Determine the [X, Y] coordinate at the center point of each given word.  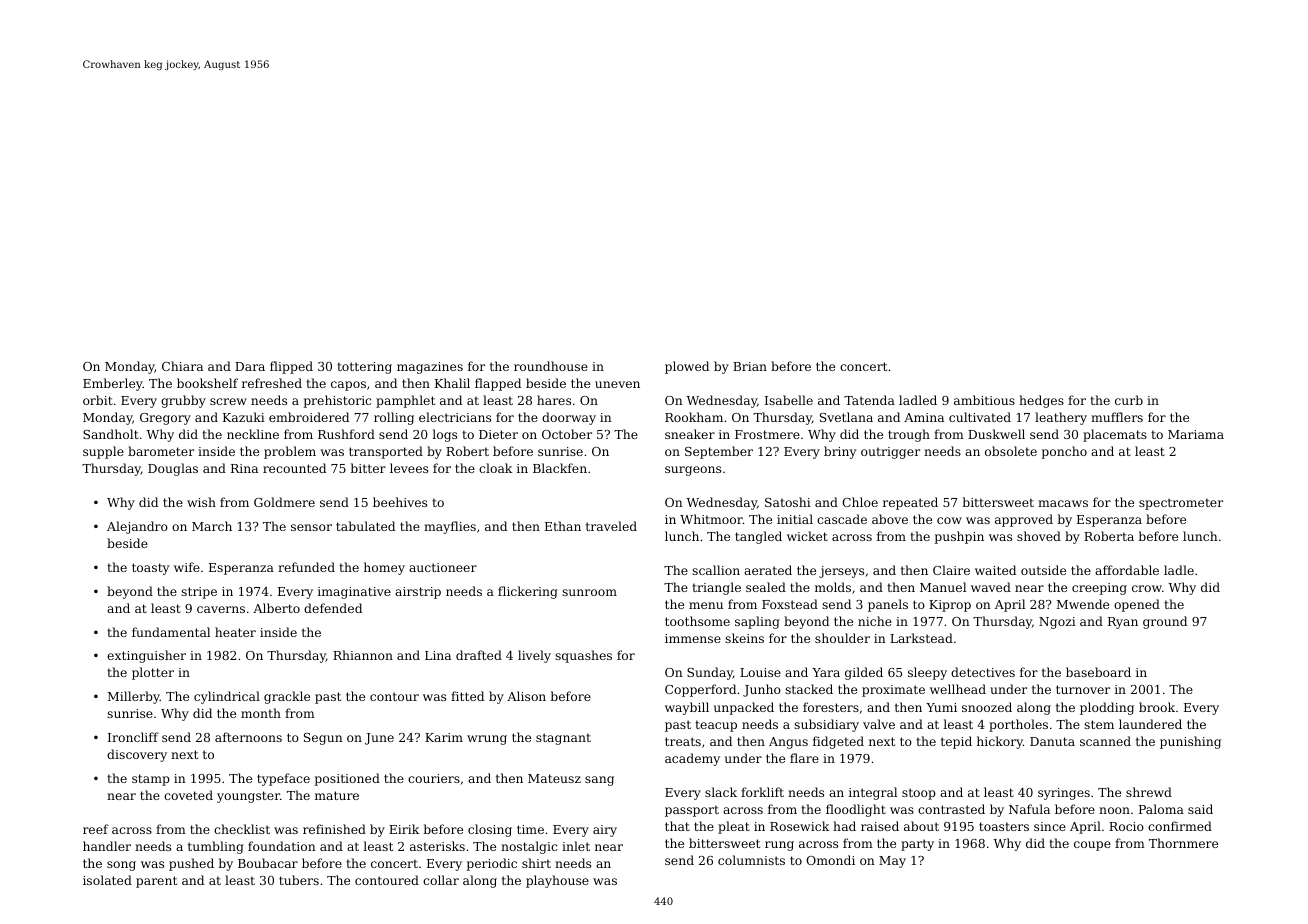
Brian [750, 366]
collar [441, 880]
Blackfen [560, 468]
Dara [250, 366]
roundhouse [551, 366]
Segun [323, 739]
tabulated [365, 526]
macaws [1063, 503]
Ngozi [1057, 623]
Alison [526, 696]
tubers [299, 880]
